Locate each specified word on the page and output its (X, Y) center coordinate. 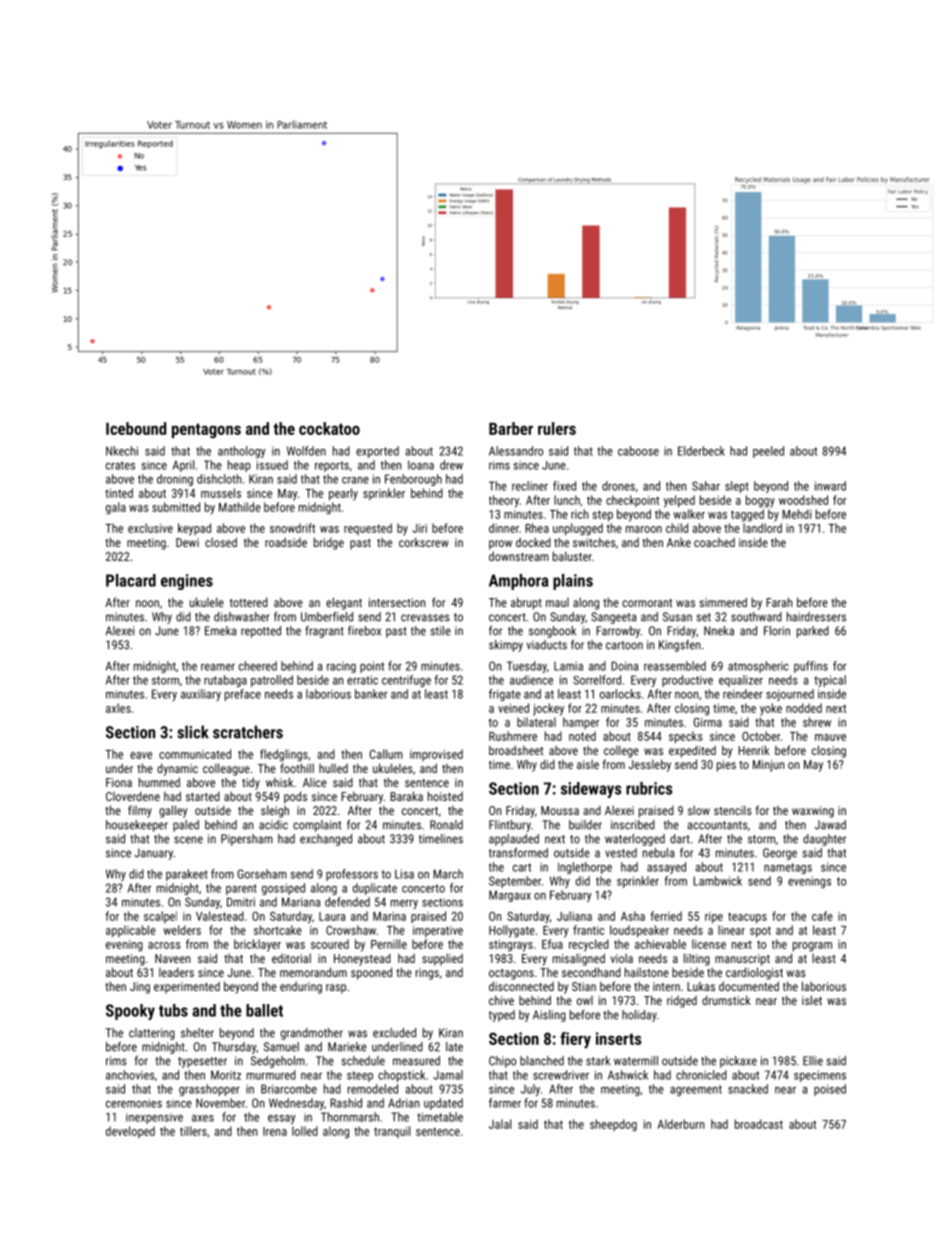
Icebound (136, 428)
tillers (193, 1131)
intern (666, 986)
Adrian (403, 1103)
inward (830, 486)
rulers (557, 428)
